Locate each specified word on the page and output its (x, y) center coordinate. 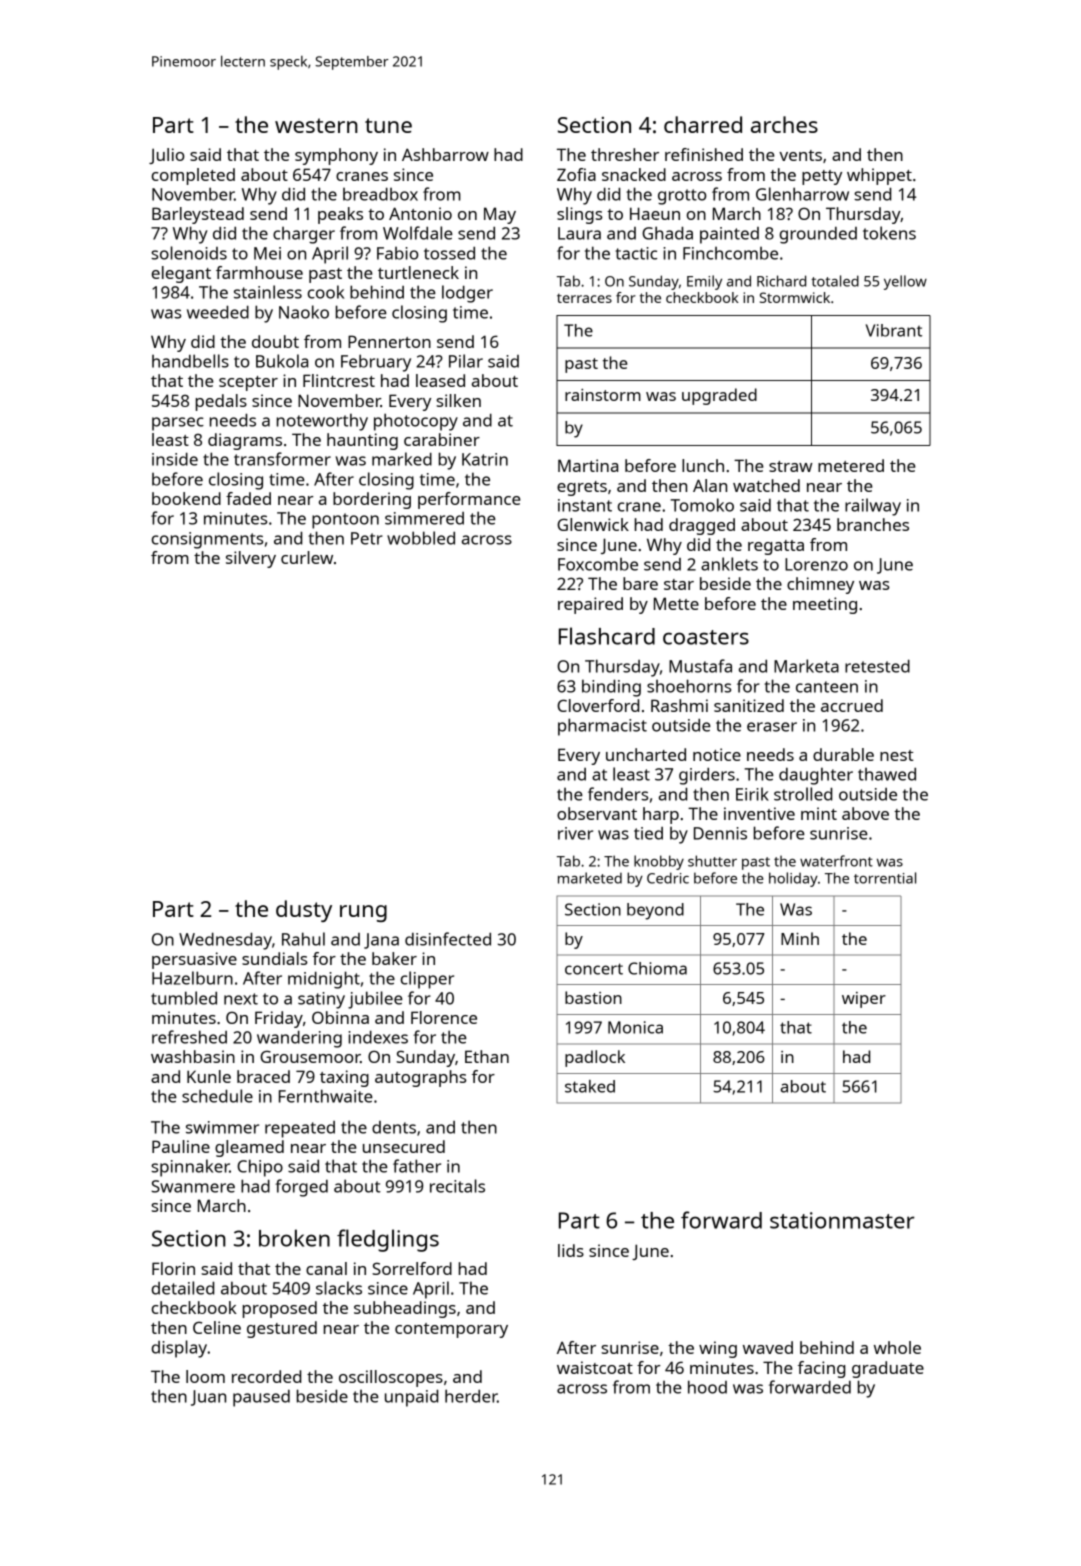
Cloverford (598, 705)
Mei (267, 253)
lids (571, 1250)
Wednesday (225, 941)
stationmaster (842, 1220)
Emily (704, 282)
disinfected (448, 939)
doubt (275, 341)
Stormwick (795, 297)
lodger (467, 294)
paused (261, 1398)
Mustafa (700, 666)
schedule (217, 1096)
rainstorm (603, 395)
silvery (251, 559)
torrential (885, 878)
